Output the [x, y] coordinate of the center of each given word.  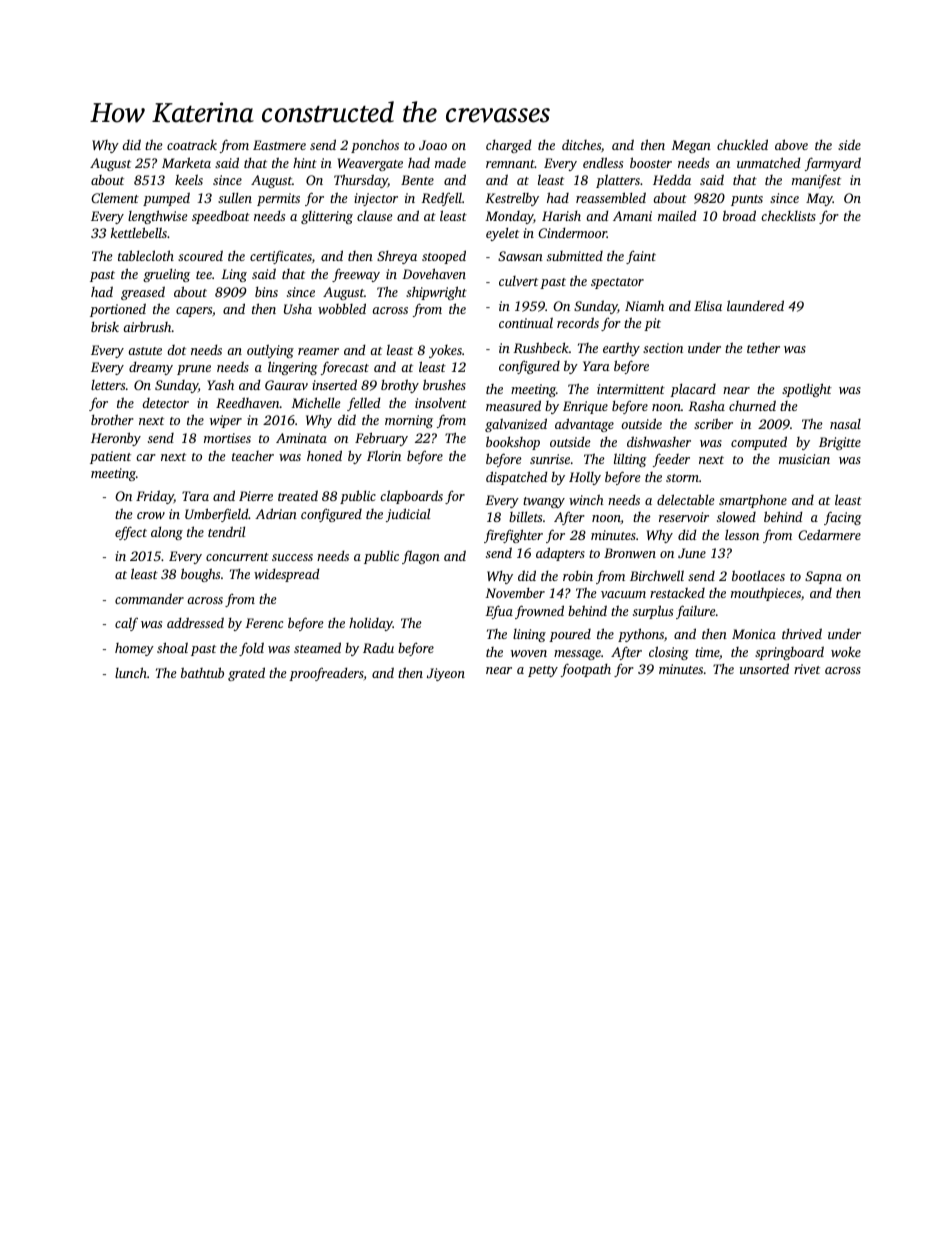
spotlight [807, 390]
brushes [444, 384]
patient [110, 457]
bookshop [513, 443]
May [819, 199]
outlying [270, 351]
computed [759, 443]
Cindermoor [572, 232]
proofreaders [326, 674]
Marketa [186, 162]
